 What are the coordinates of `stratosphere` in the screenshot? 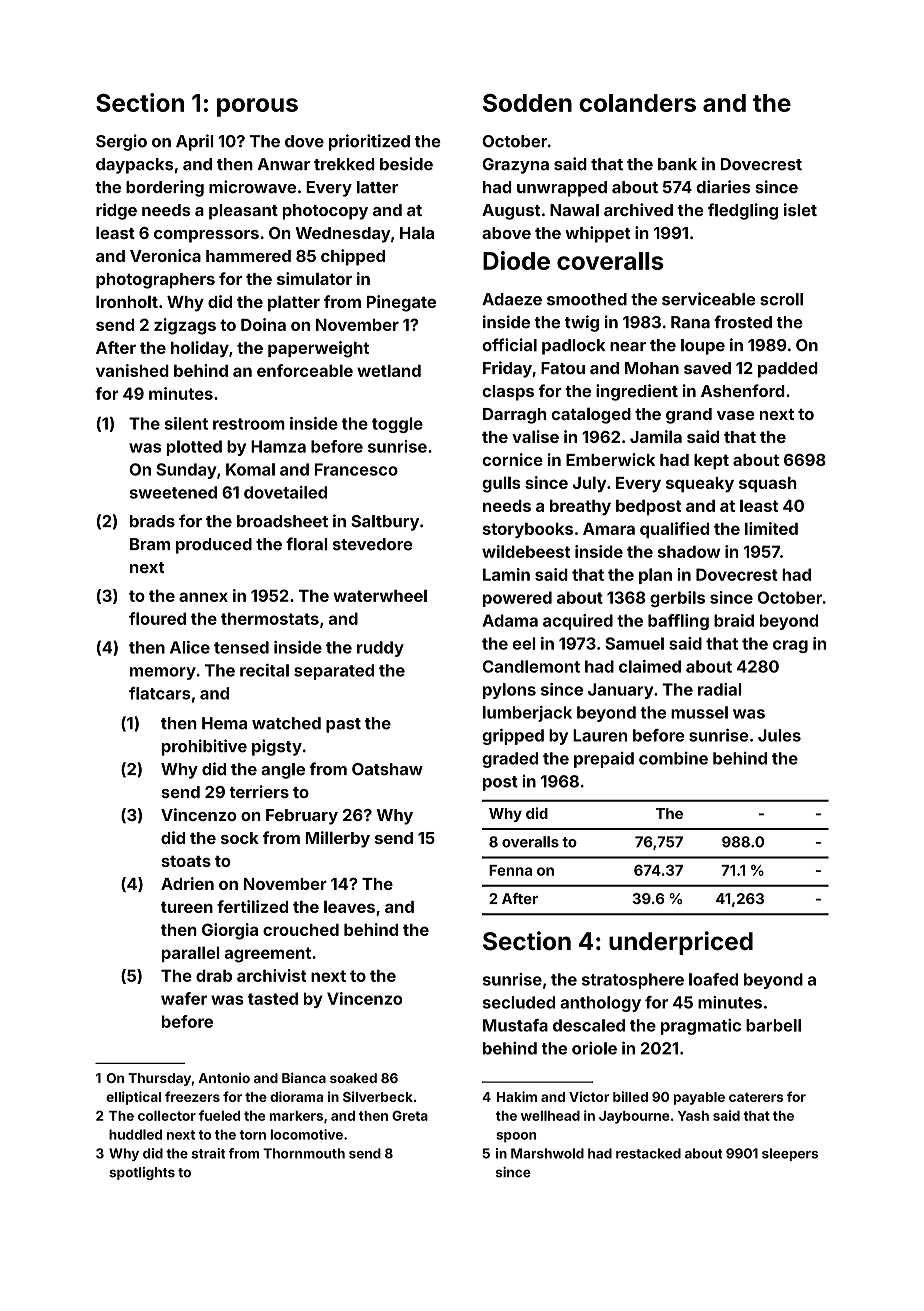 It's located at (633, 981).
